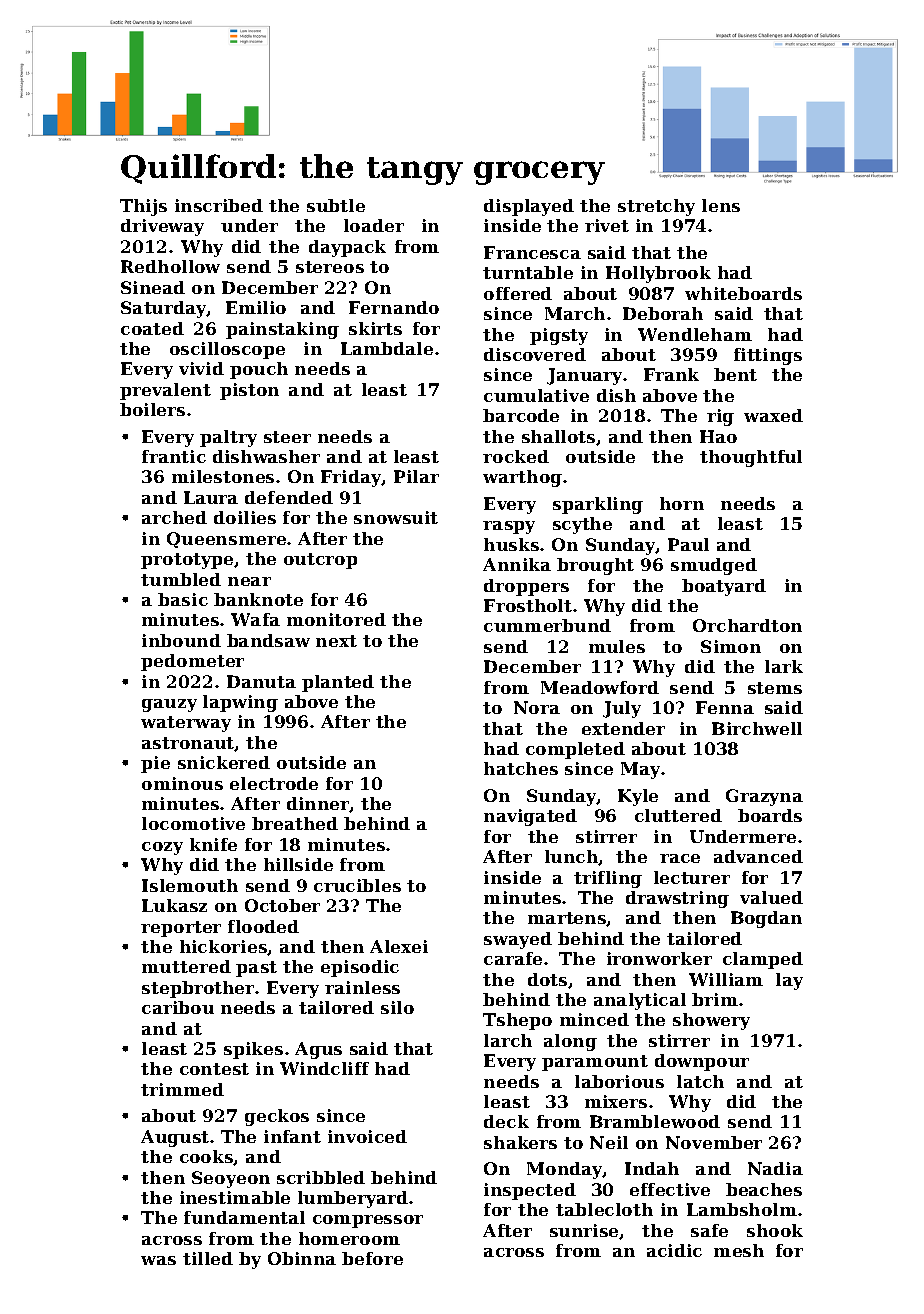 This screenshot has height=1314, width=924. I want to click on tilled, so click(208, 1258).
